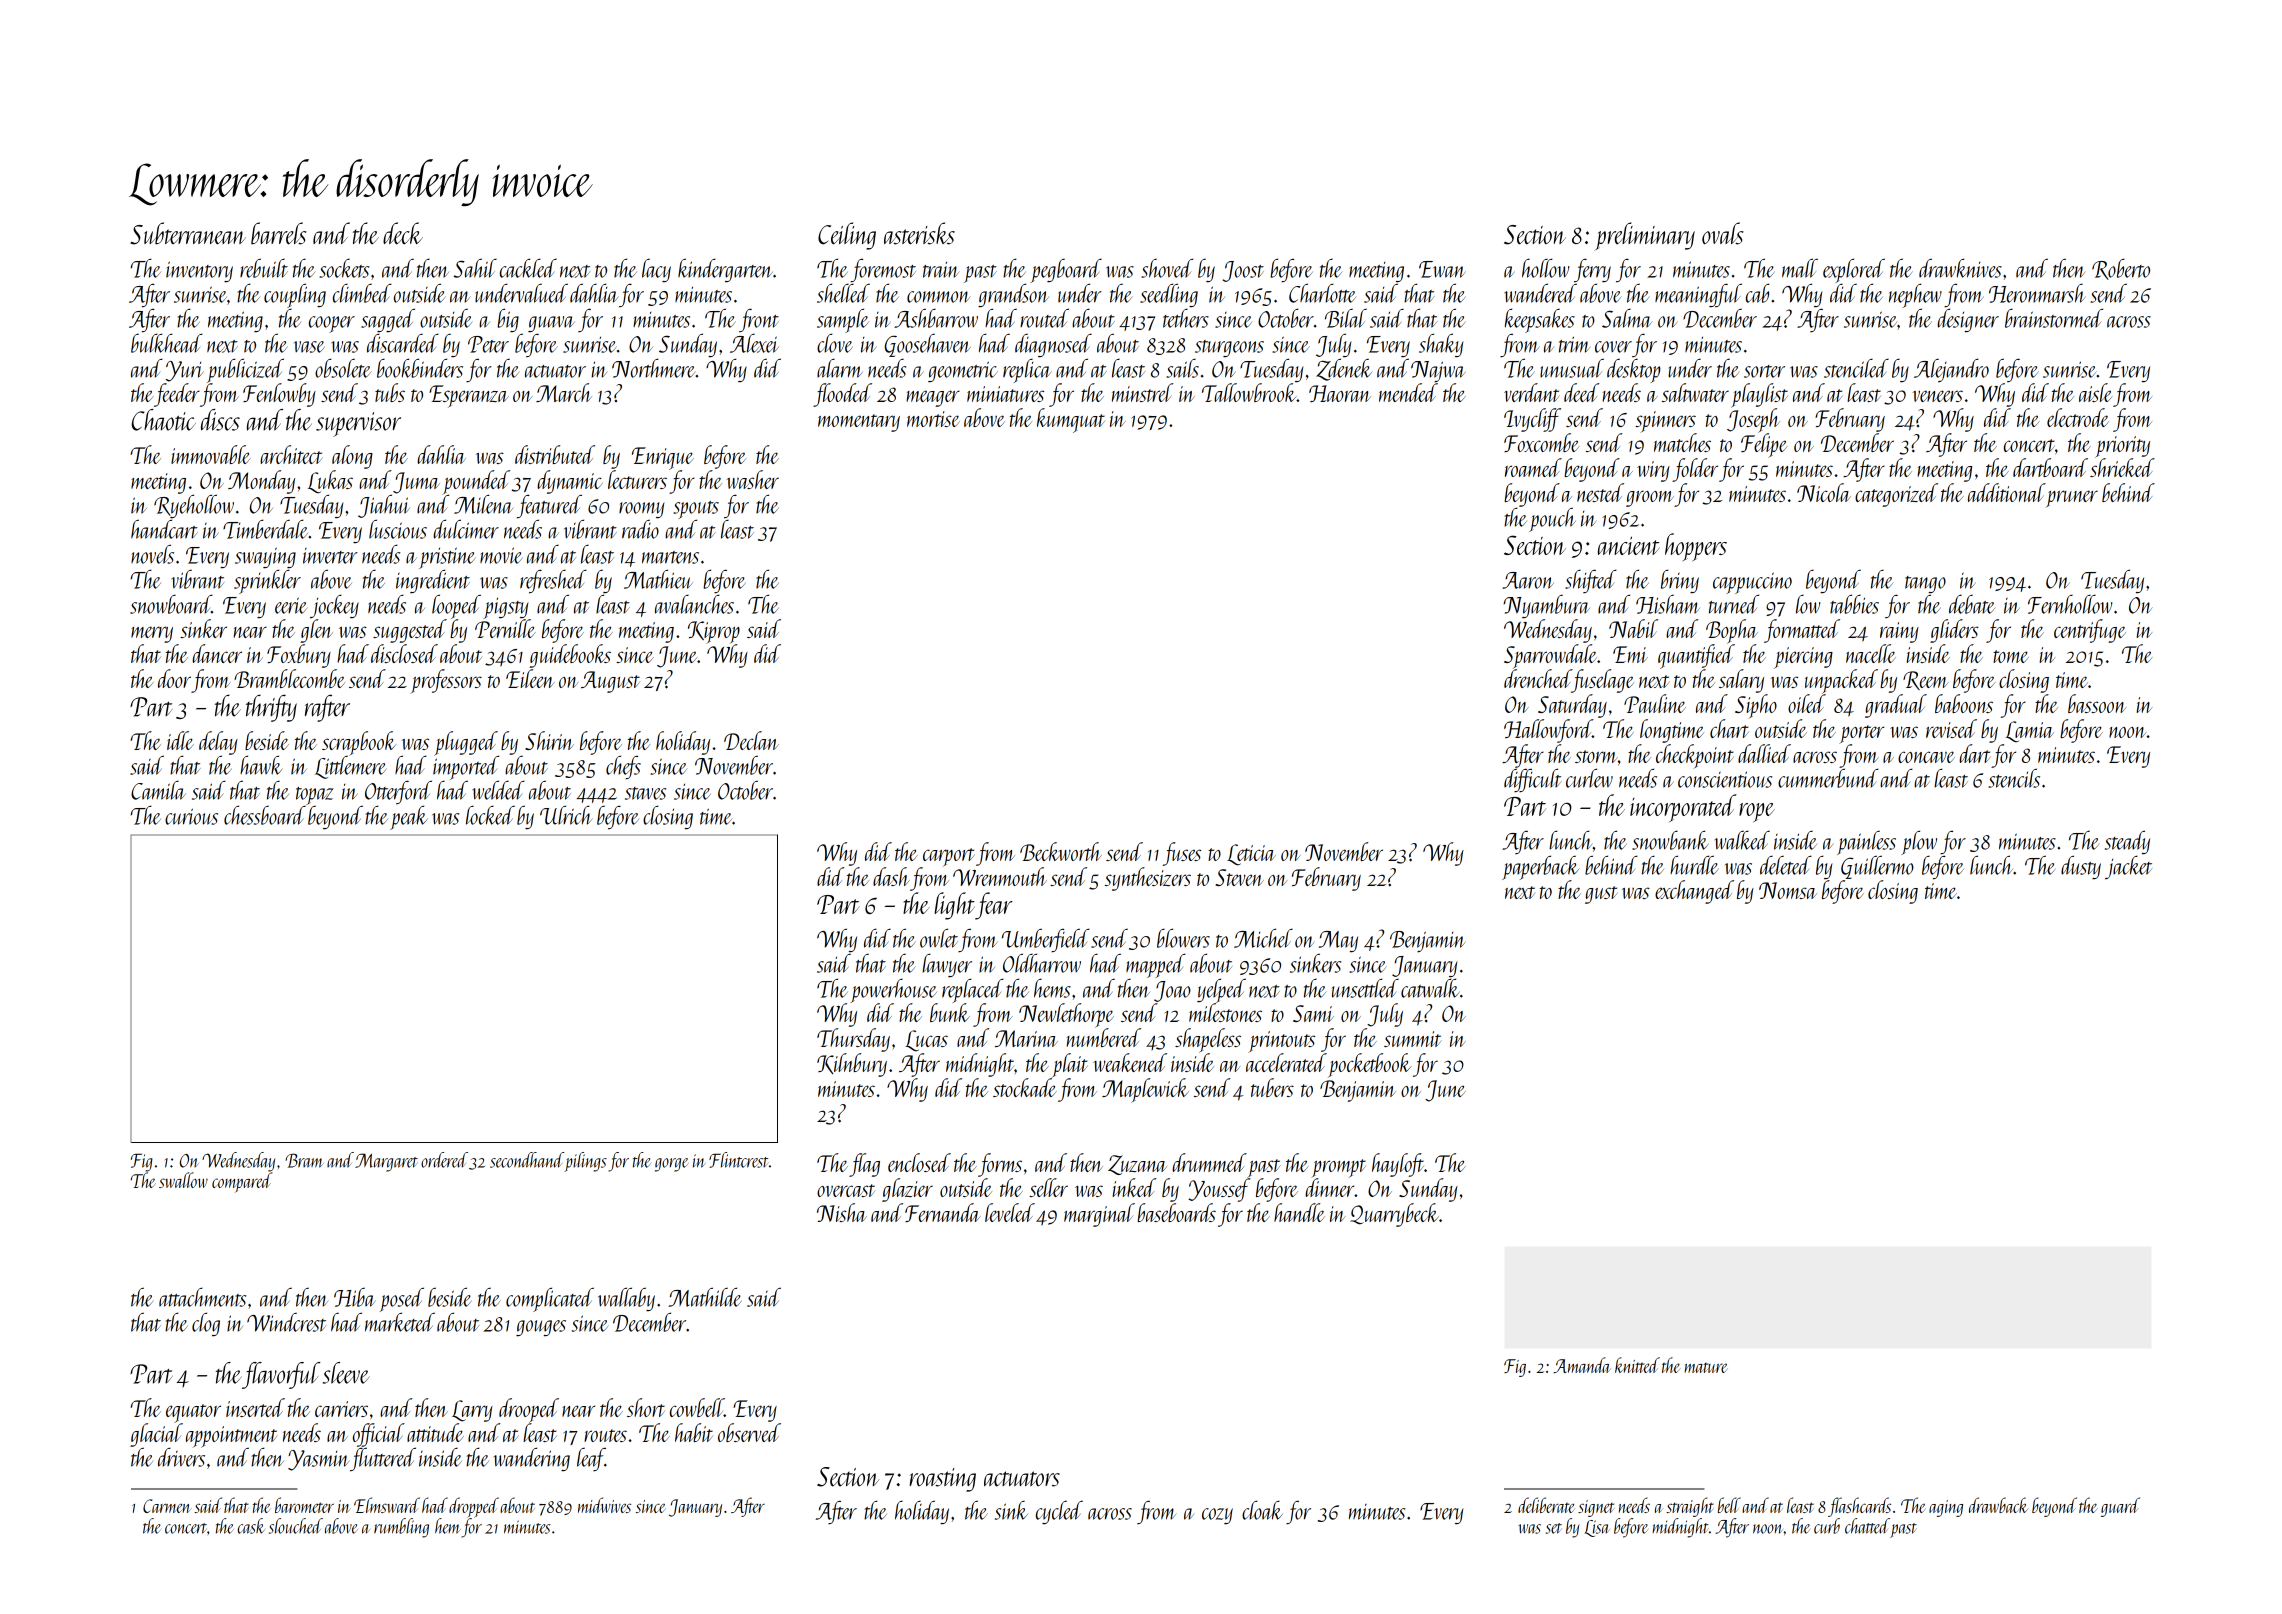 This screenshot has width=2282, height=1614. What do you see at coordinates (278, 233) in the screenshot?
I see `barrels` at bounding box center [278, 233].
